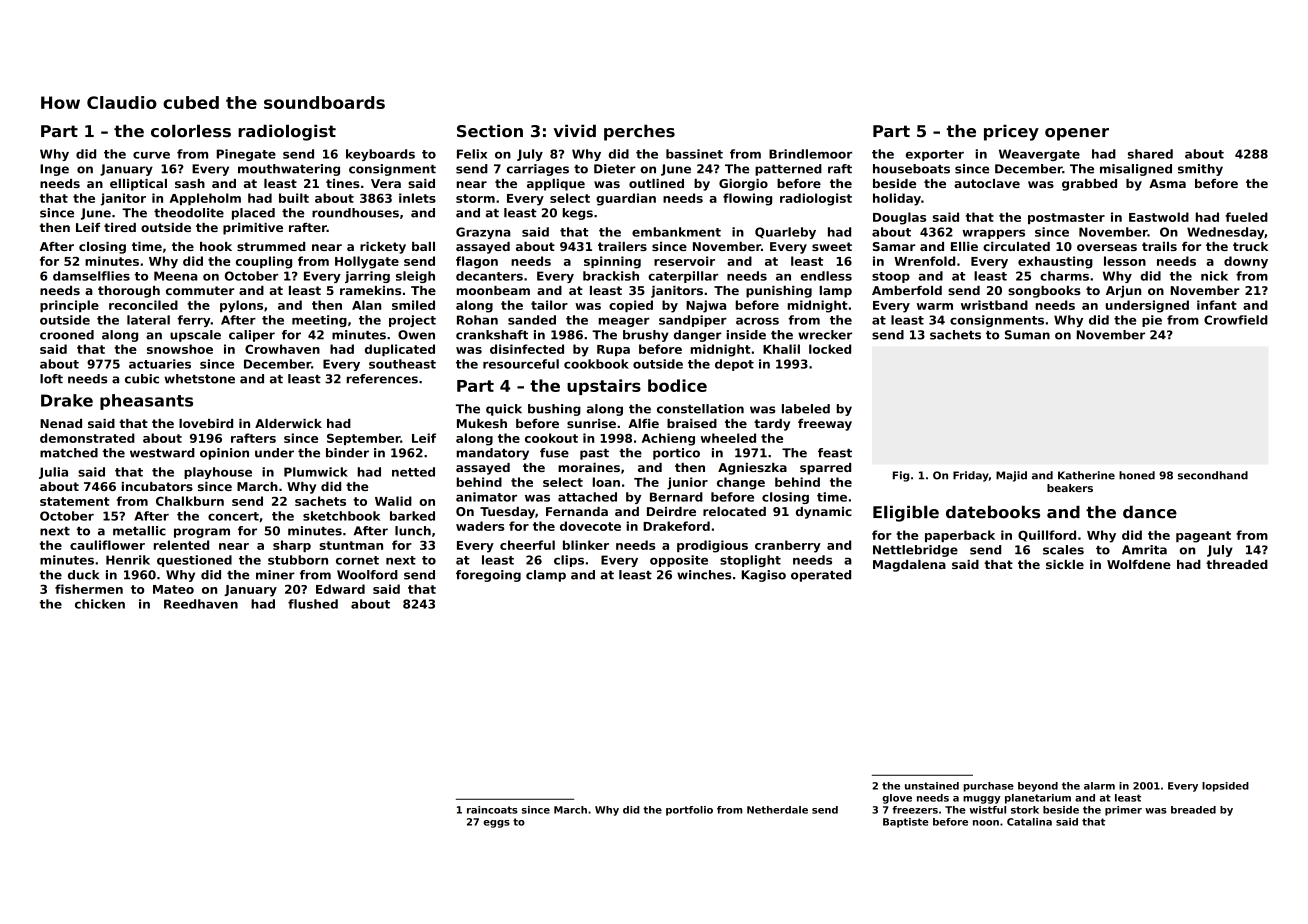 The height and width of the screenshot is (924, 1308). What do you see at coordinates (915, 551) in the screenshot?
I see `Nettlebridge` at bounding box center [915, 551].
